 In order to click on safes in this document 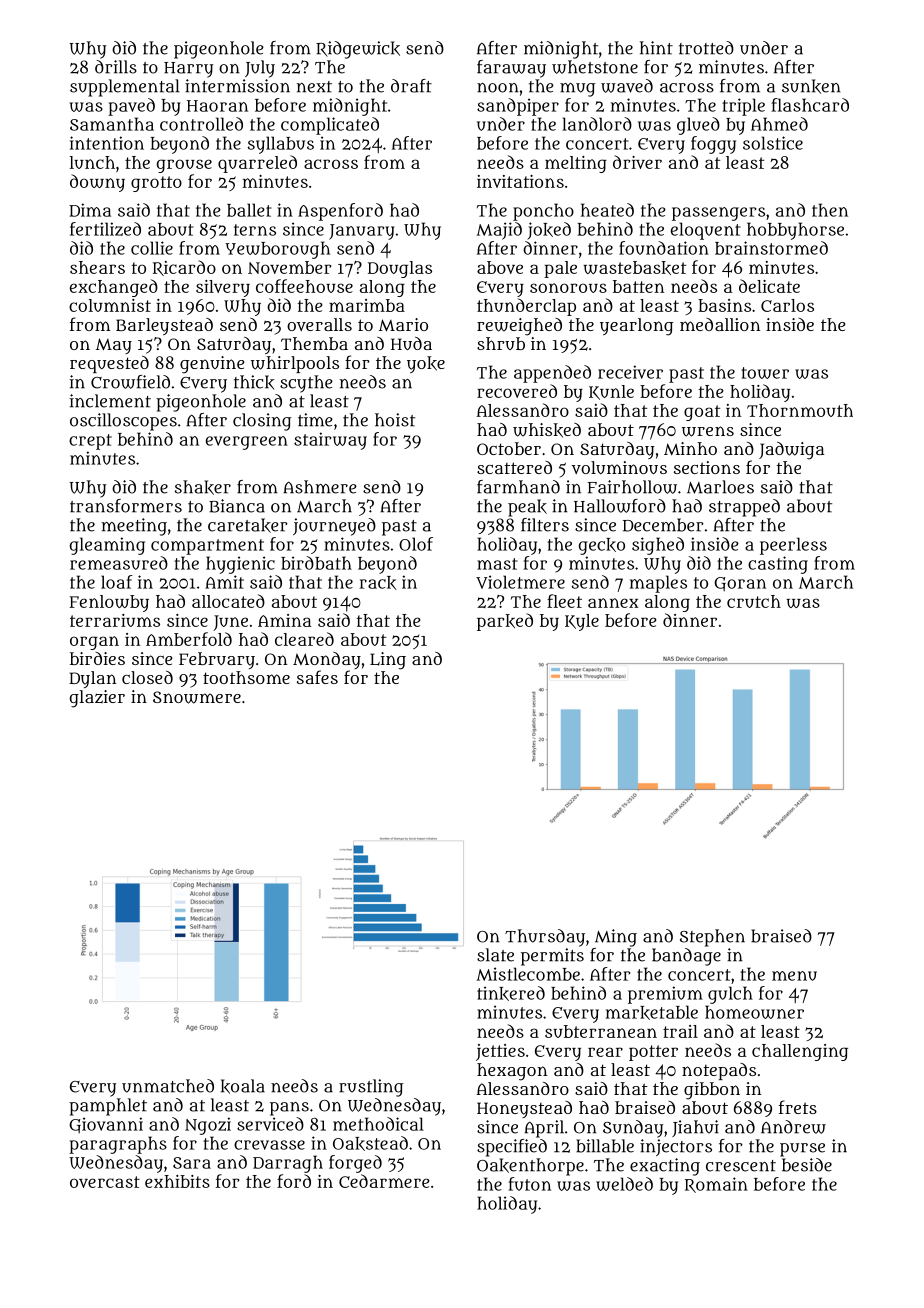, I will do `click(317, 677)`.
